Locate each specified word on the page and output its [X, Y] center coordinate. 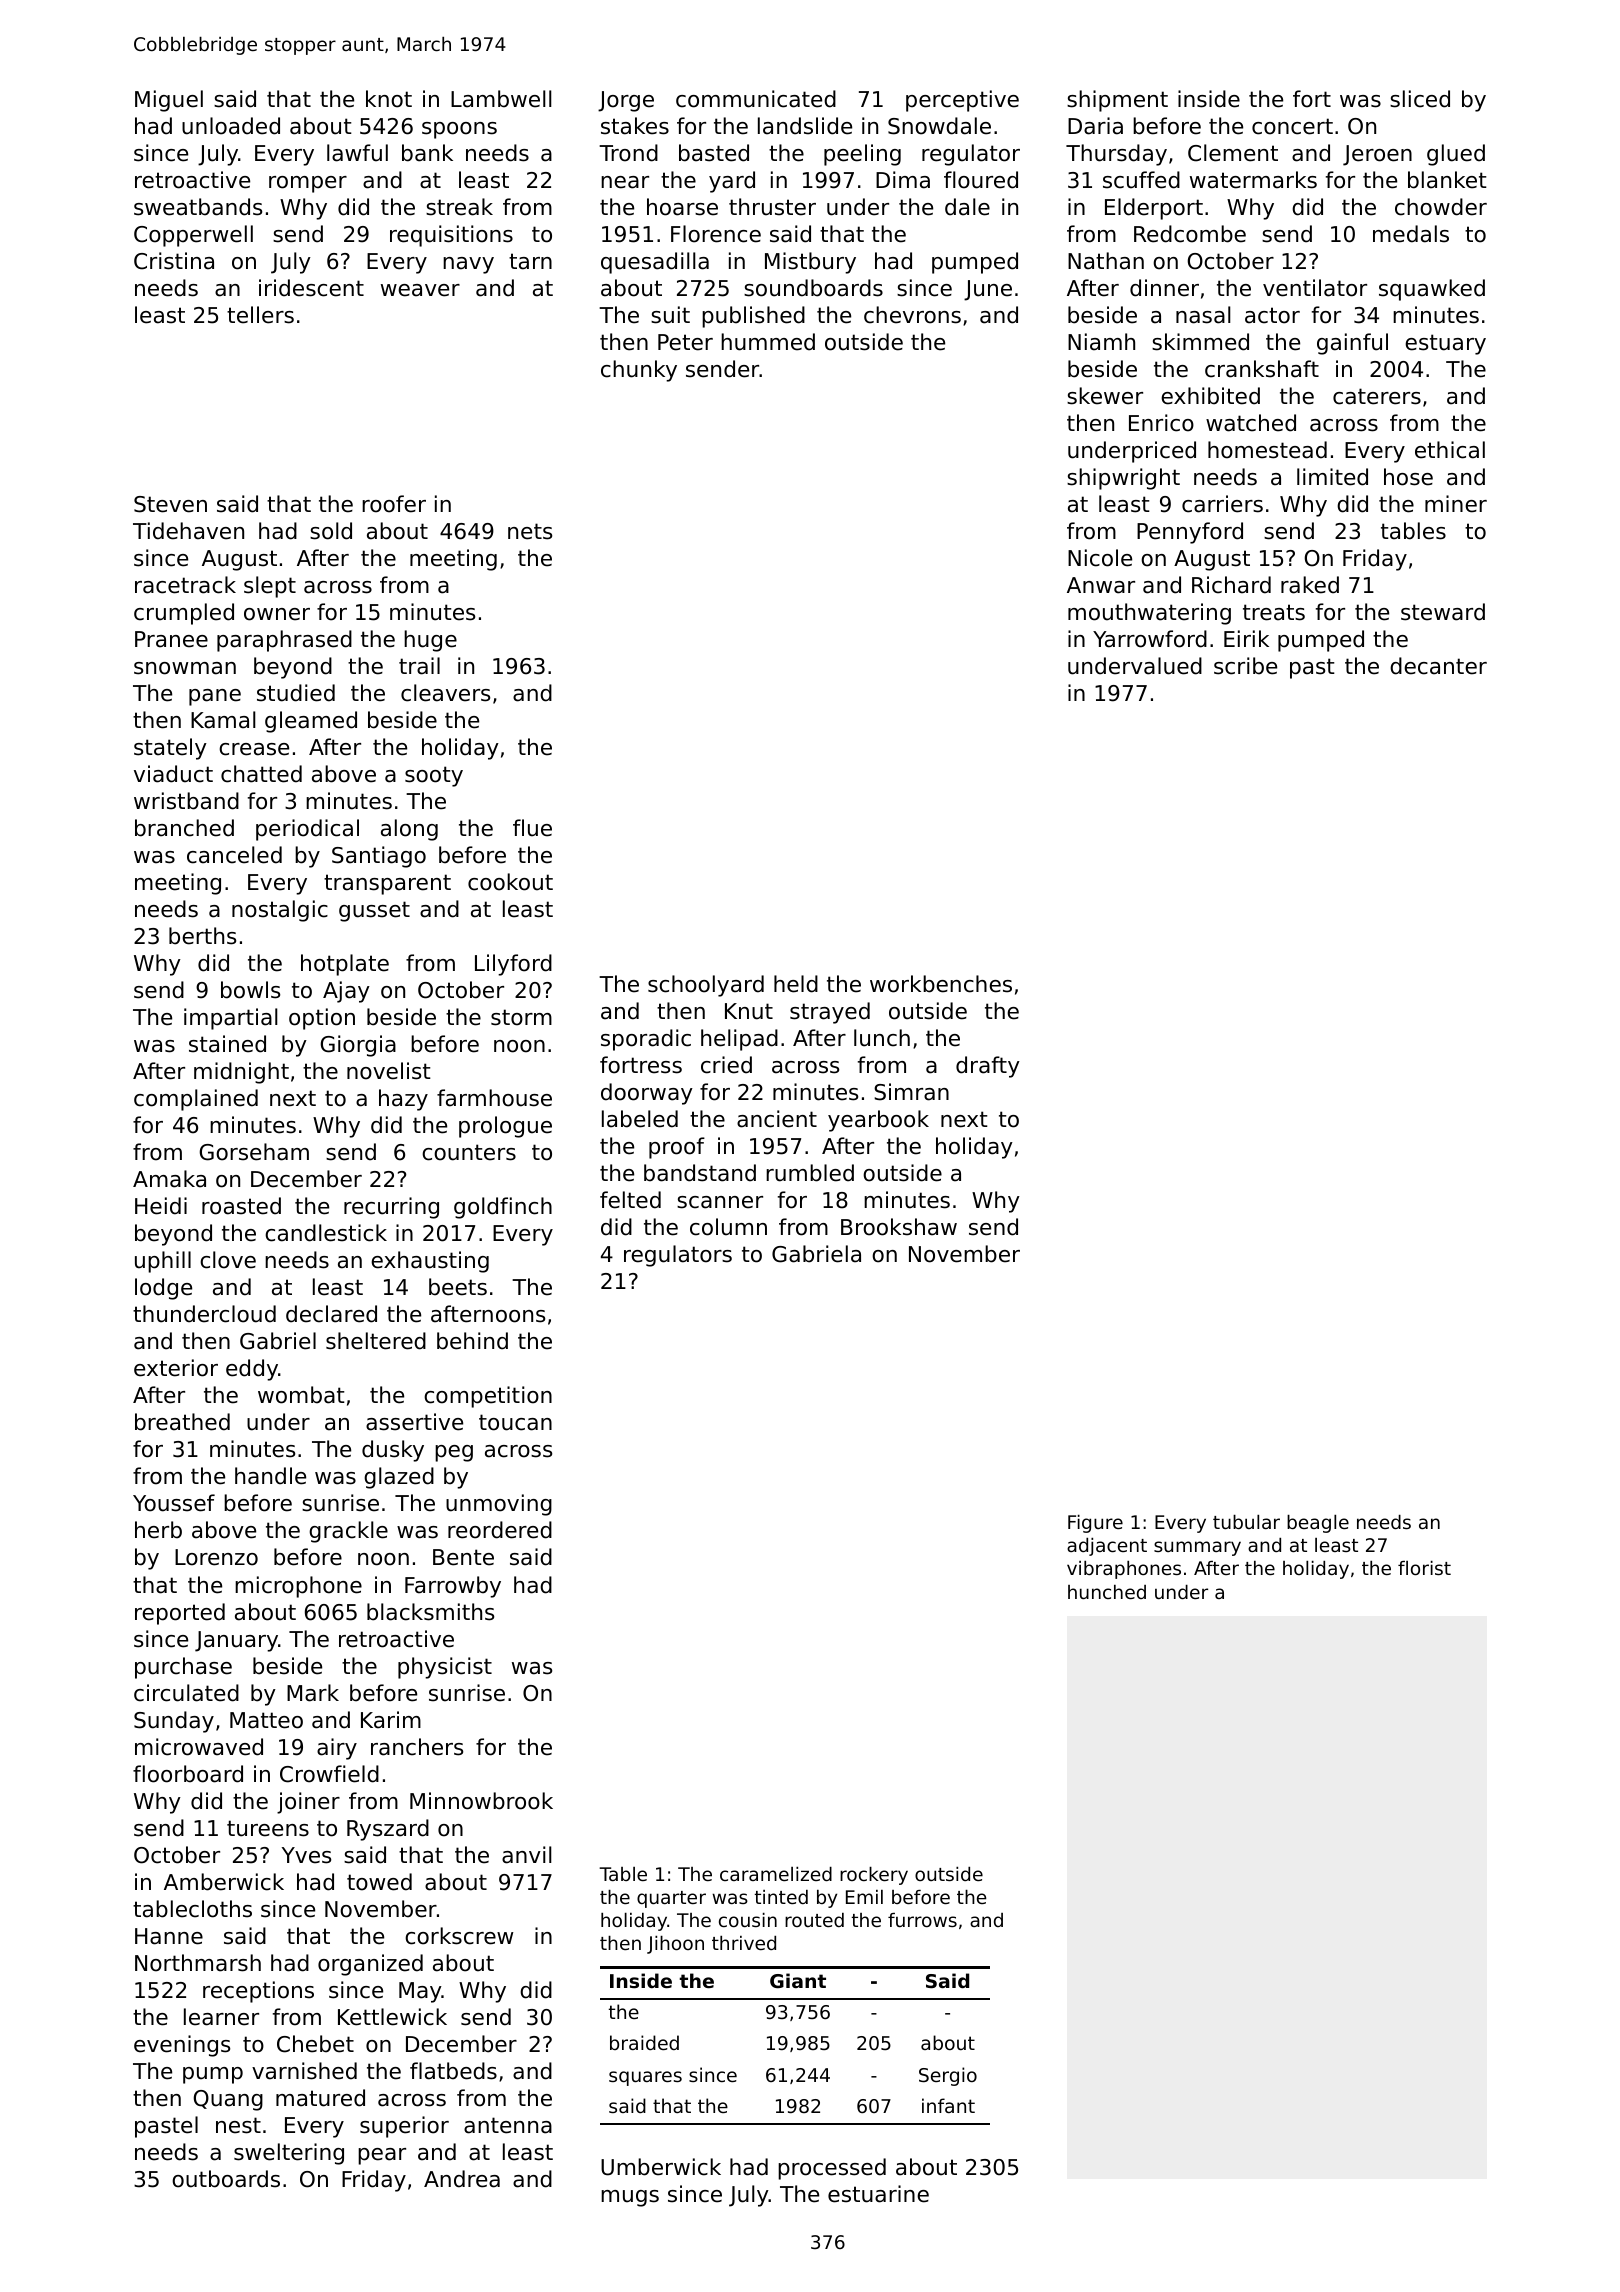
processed [832, 2169]
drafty [988, 1067]
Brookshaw [899, 1227]
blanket [1447, 180]
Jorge [626, 101]
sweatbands [198, 207]
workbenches [941, 984]
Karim [391, 1720]
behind [472, 1341]
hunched [1107, 1592]
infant [948, 2105]
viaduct [173, 774]
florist [1424, 1568]
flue [532, 828]
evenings [182, 2046]
